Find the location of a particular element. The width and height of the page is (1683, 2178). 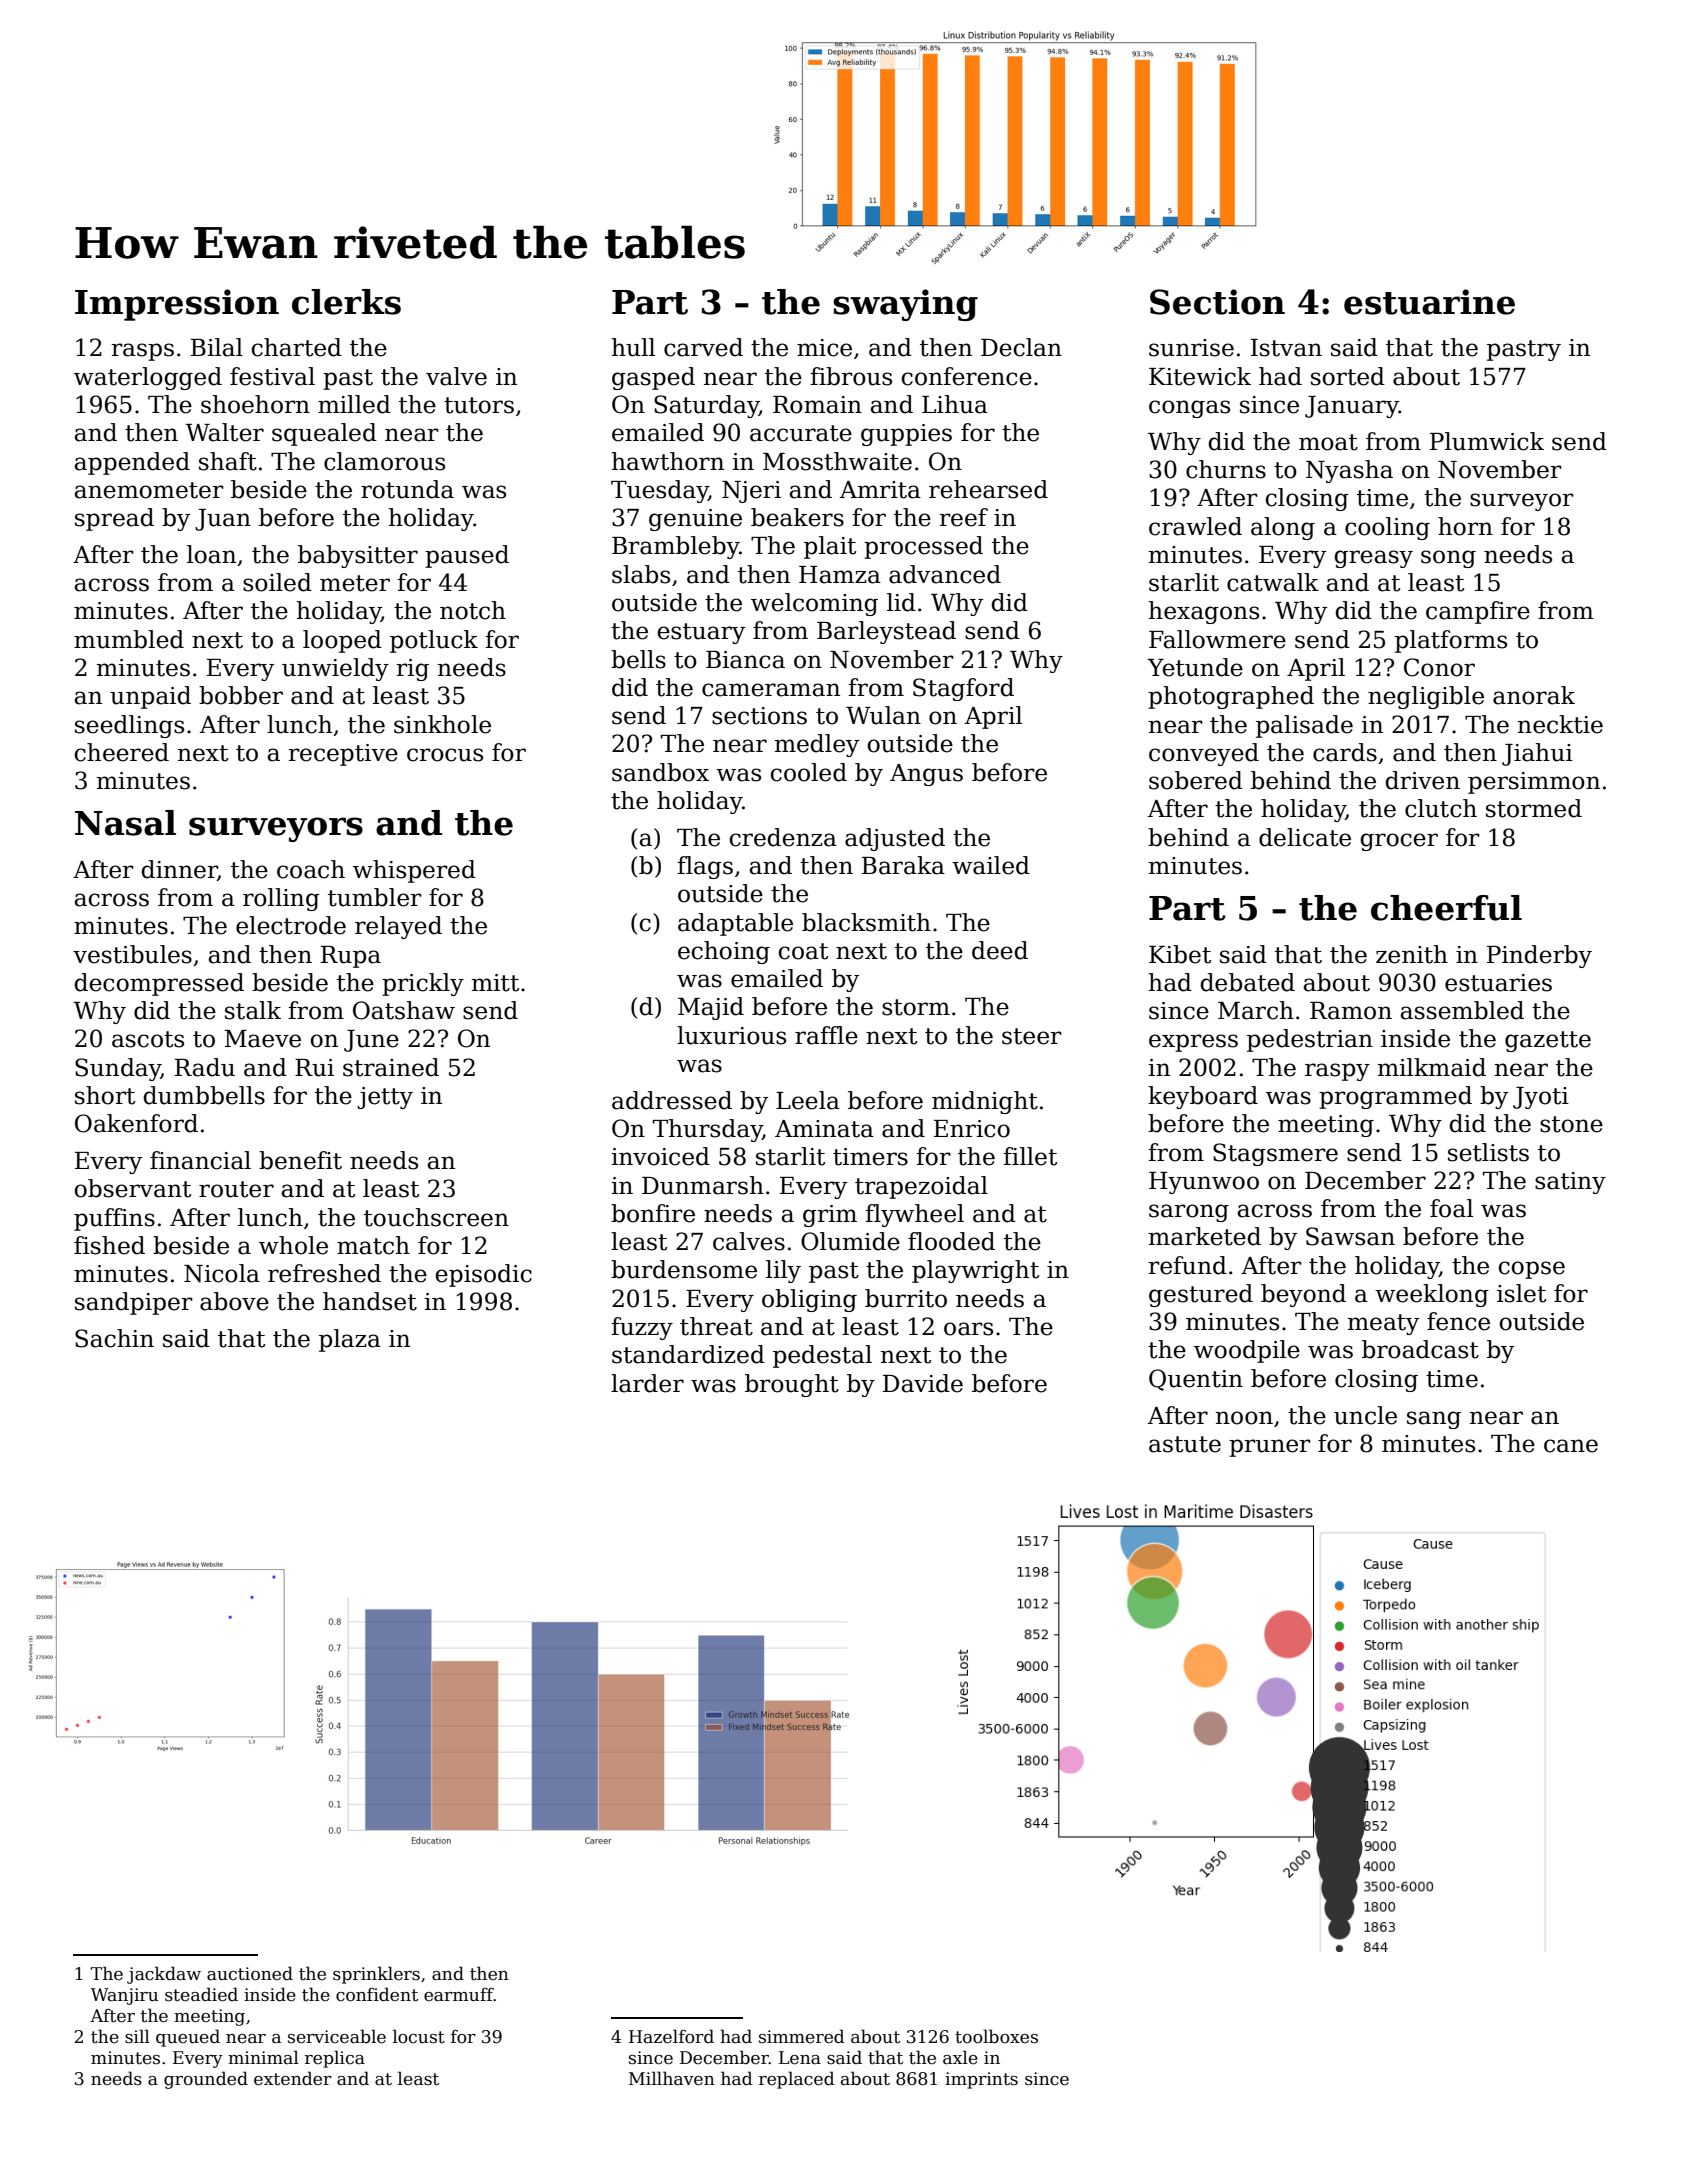

imprints is located at coordinates (981, 2080).
